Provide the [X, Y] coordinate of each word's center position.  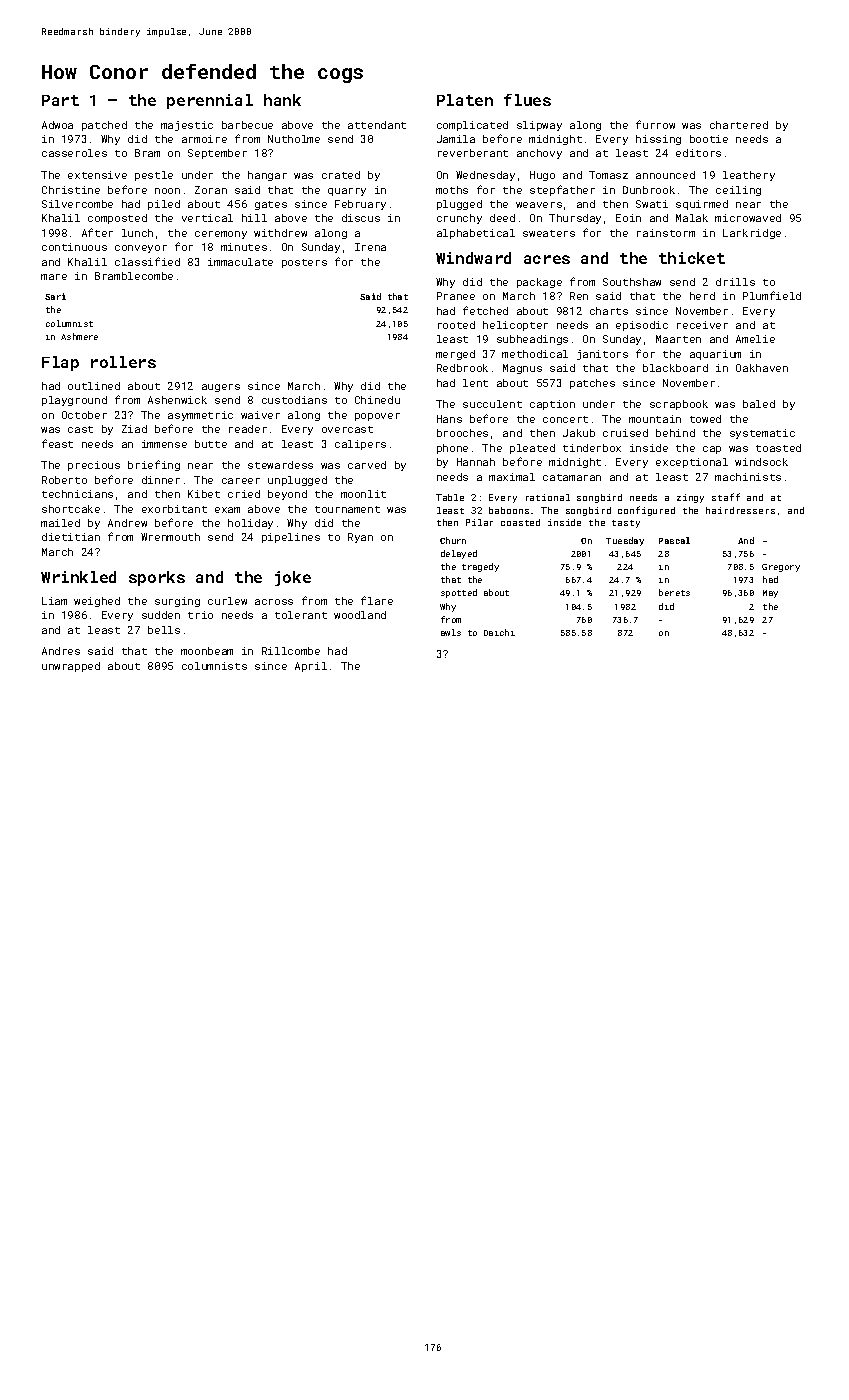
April [311, 667]
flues [527, 100]
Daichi [499, 632]
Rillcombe [291, 651]
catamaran [572, 477]
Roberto [64, 480]
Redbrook [462, 368]
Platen [465, 100]
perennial [210, 101]
